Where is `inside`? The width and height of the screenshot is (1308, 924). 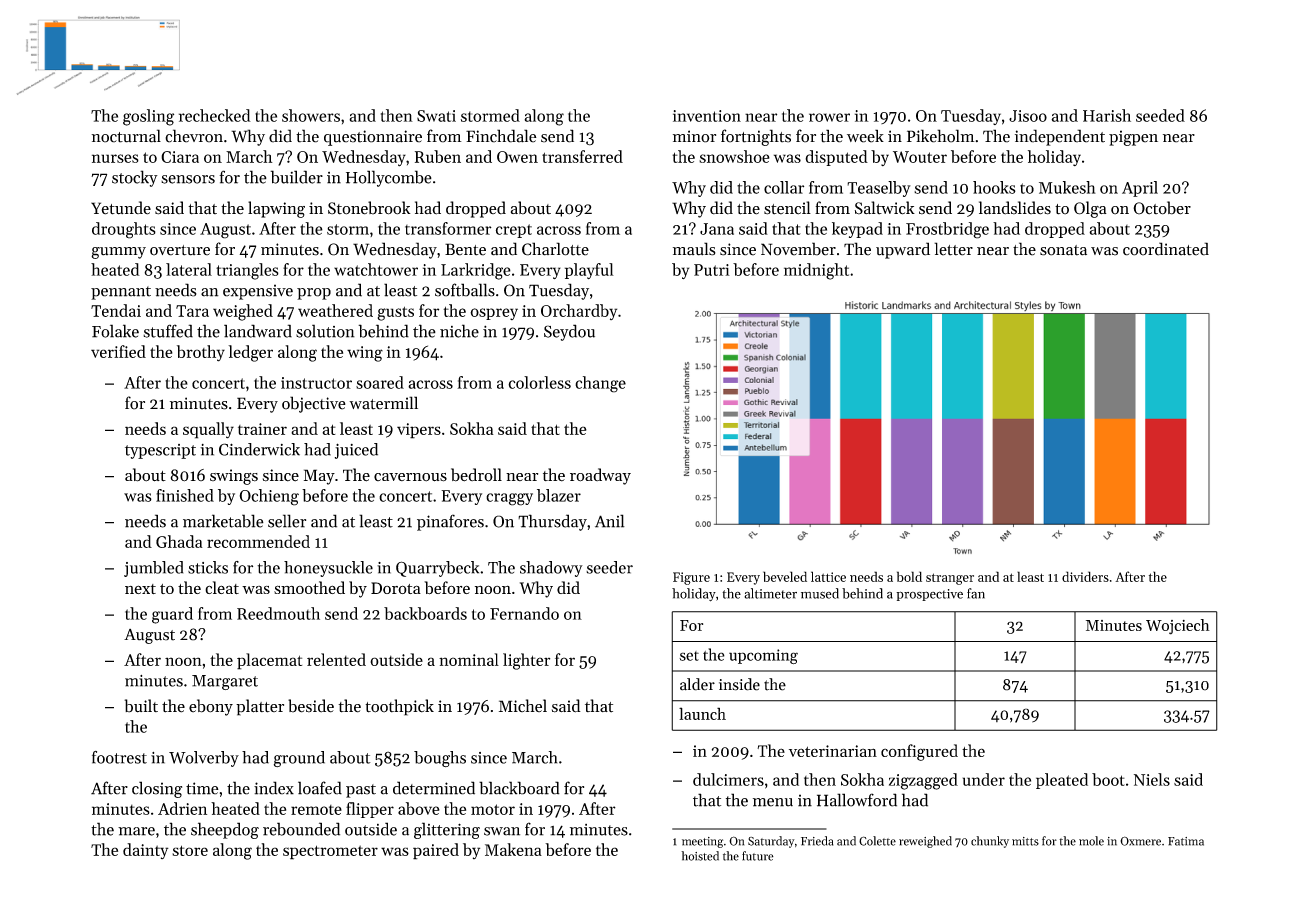 inside is located at coordinates (739, 684).
